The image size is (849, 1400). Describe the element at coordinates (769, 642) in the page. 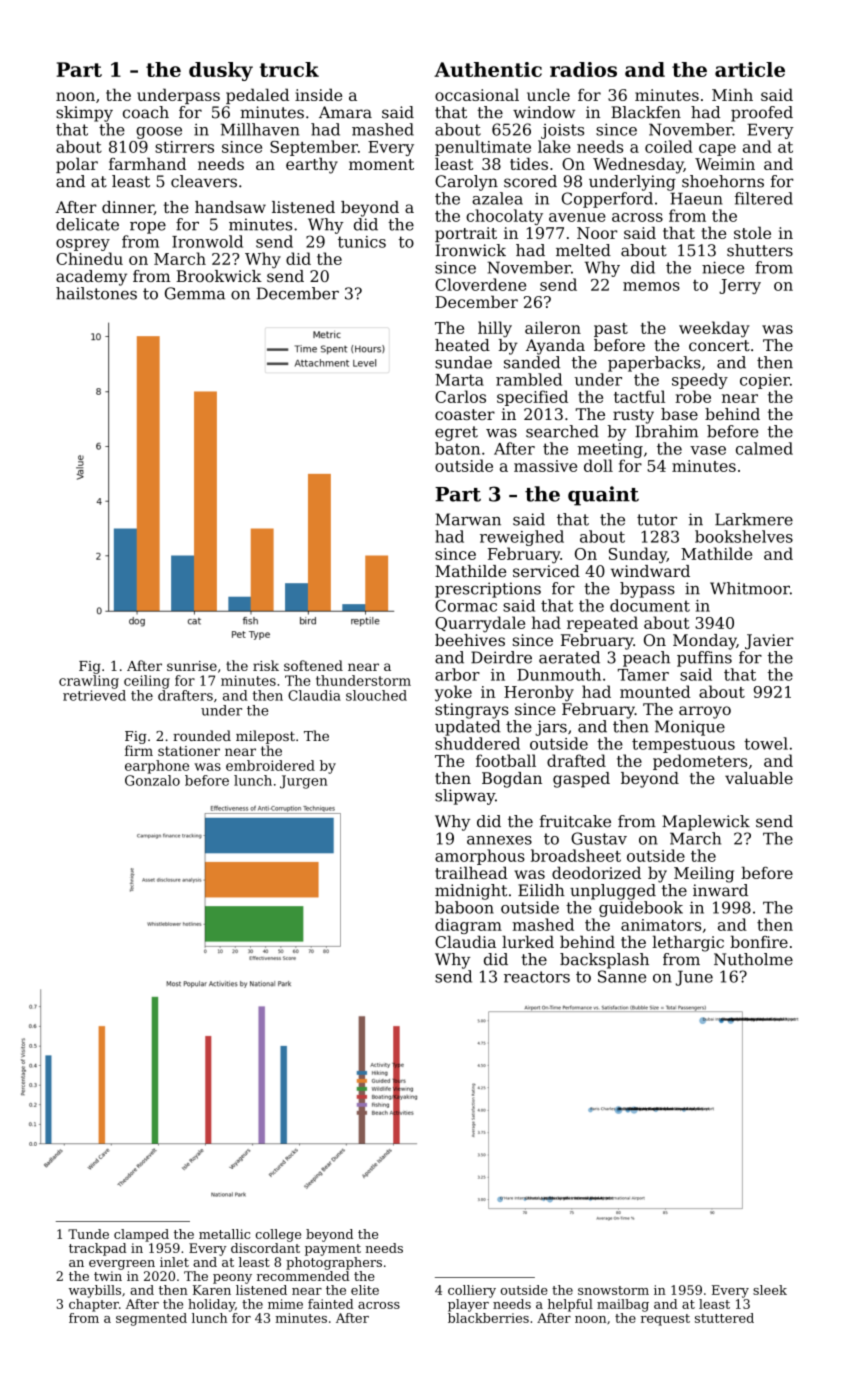

I see `Javier` at that location.
